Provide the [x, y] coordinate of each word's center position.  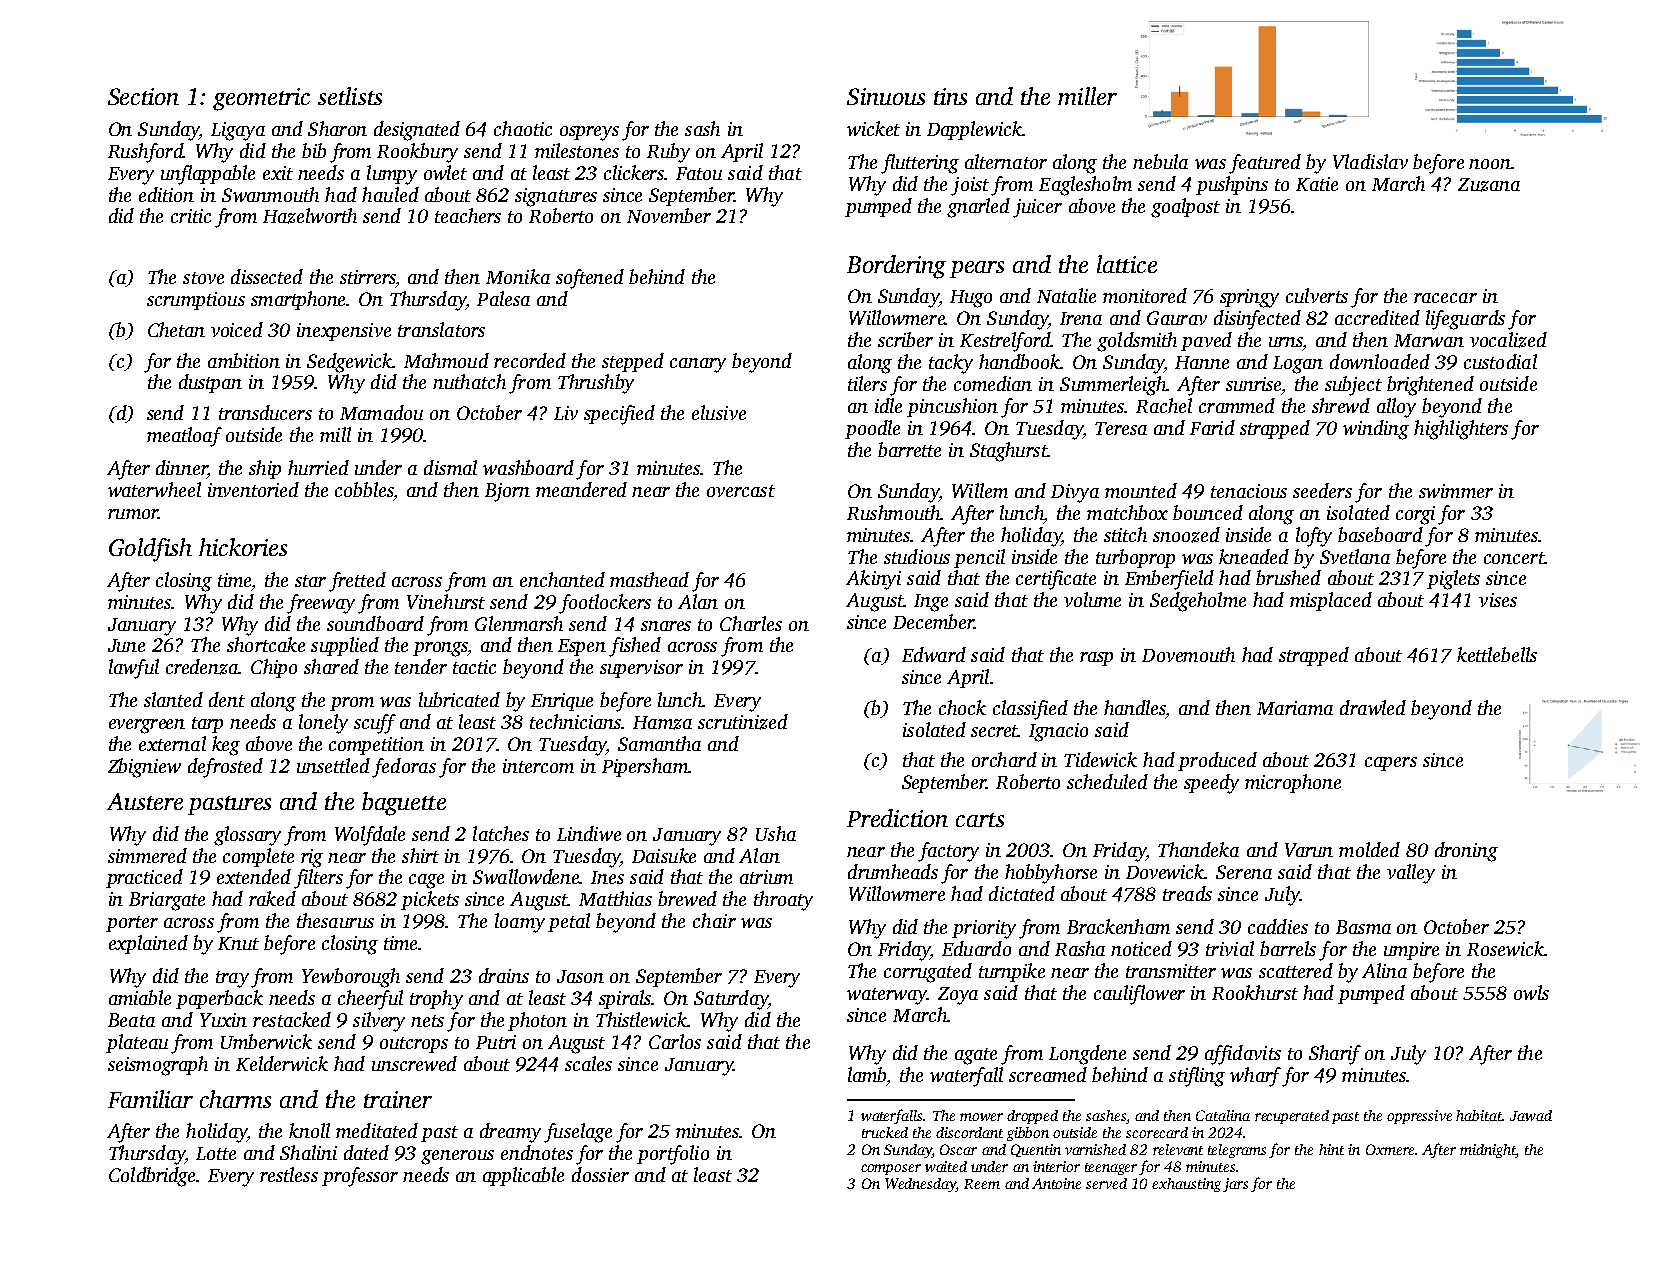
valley [1411, 874]
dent [227, 699]
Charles [751, 623]
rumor [133, 514]
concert [1514, 558]
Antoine [1056, 1183]
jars [1235, 1185]
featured [1265, 164]
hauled [390, 194]
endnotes [537, 1152]
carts [980, 820]
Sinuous [886, 96]
